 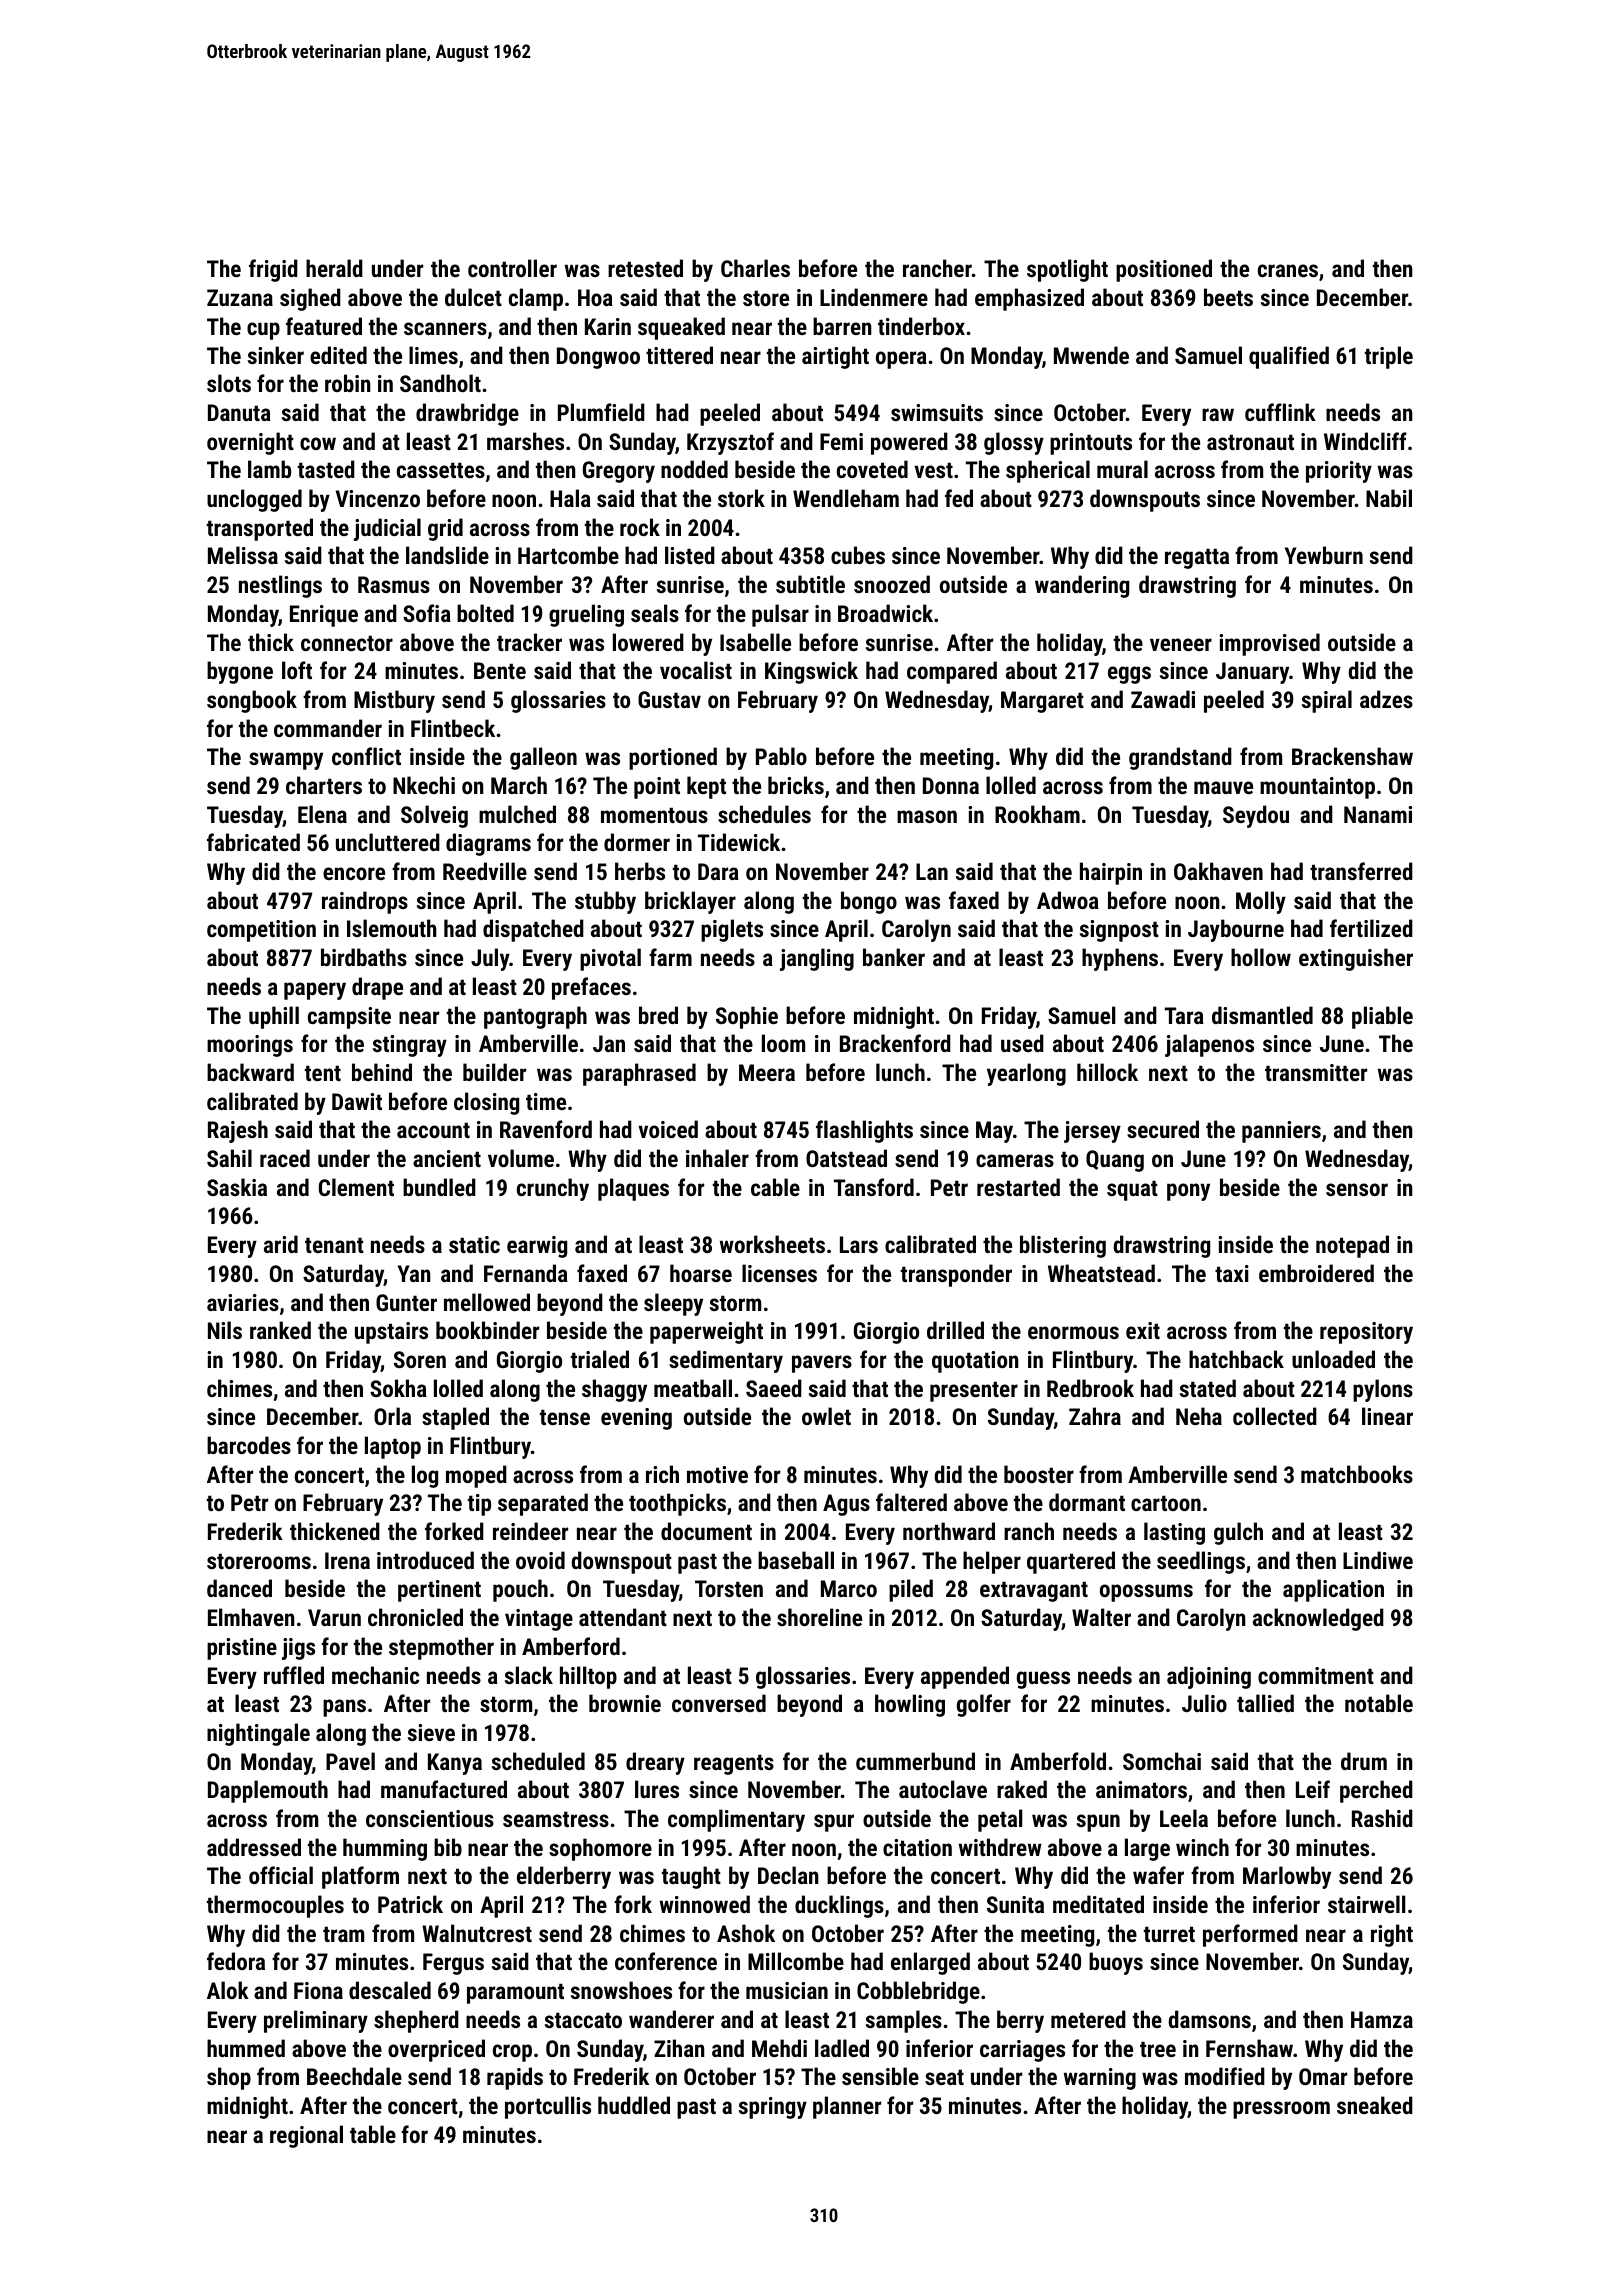 I want to click on Lars, so click(x=859, y=1244).
